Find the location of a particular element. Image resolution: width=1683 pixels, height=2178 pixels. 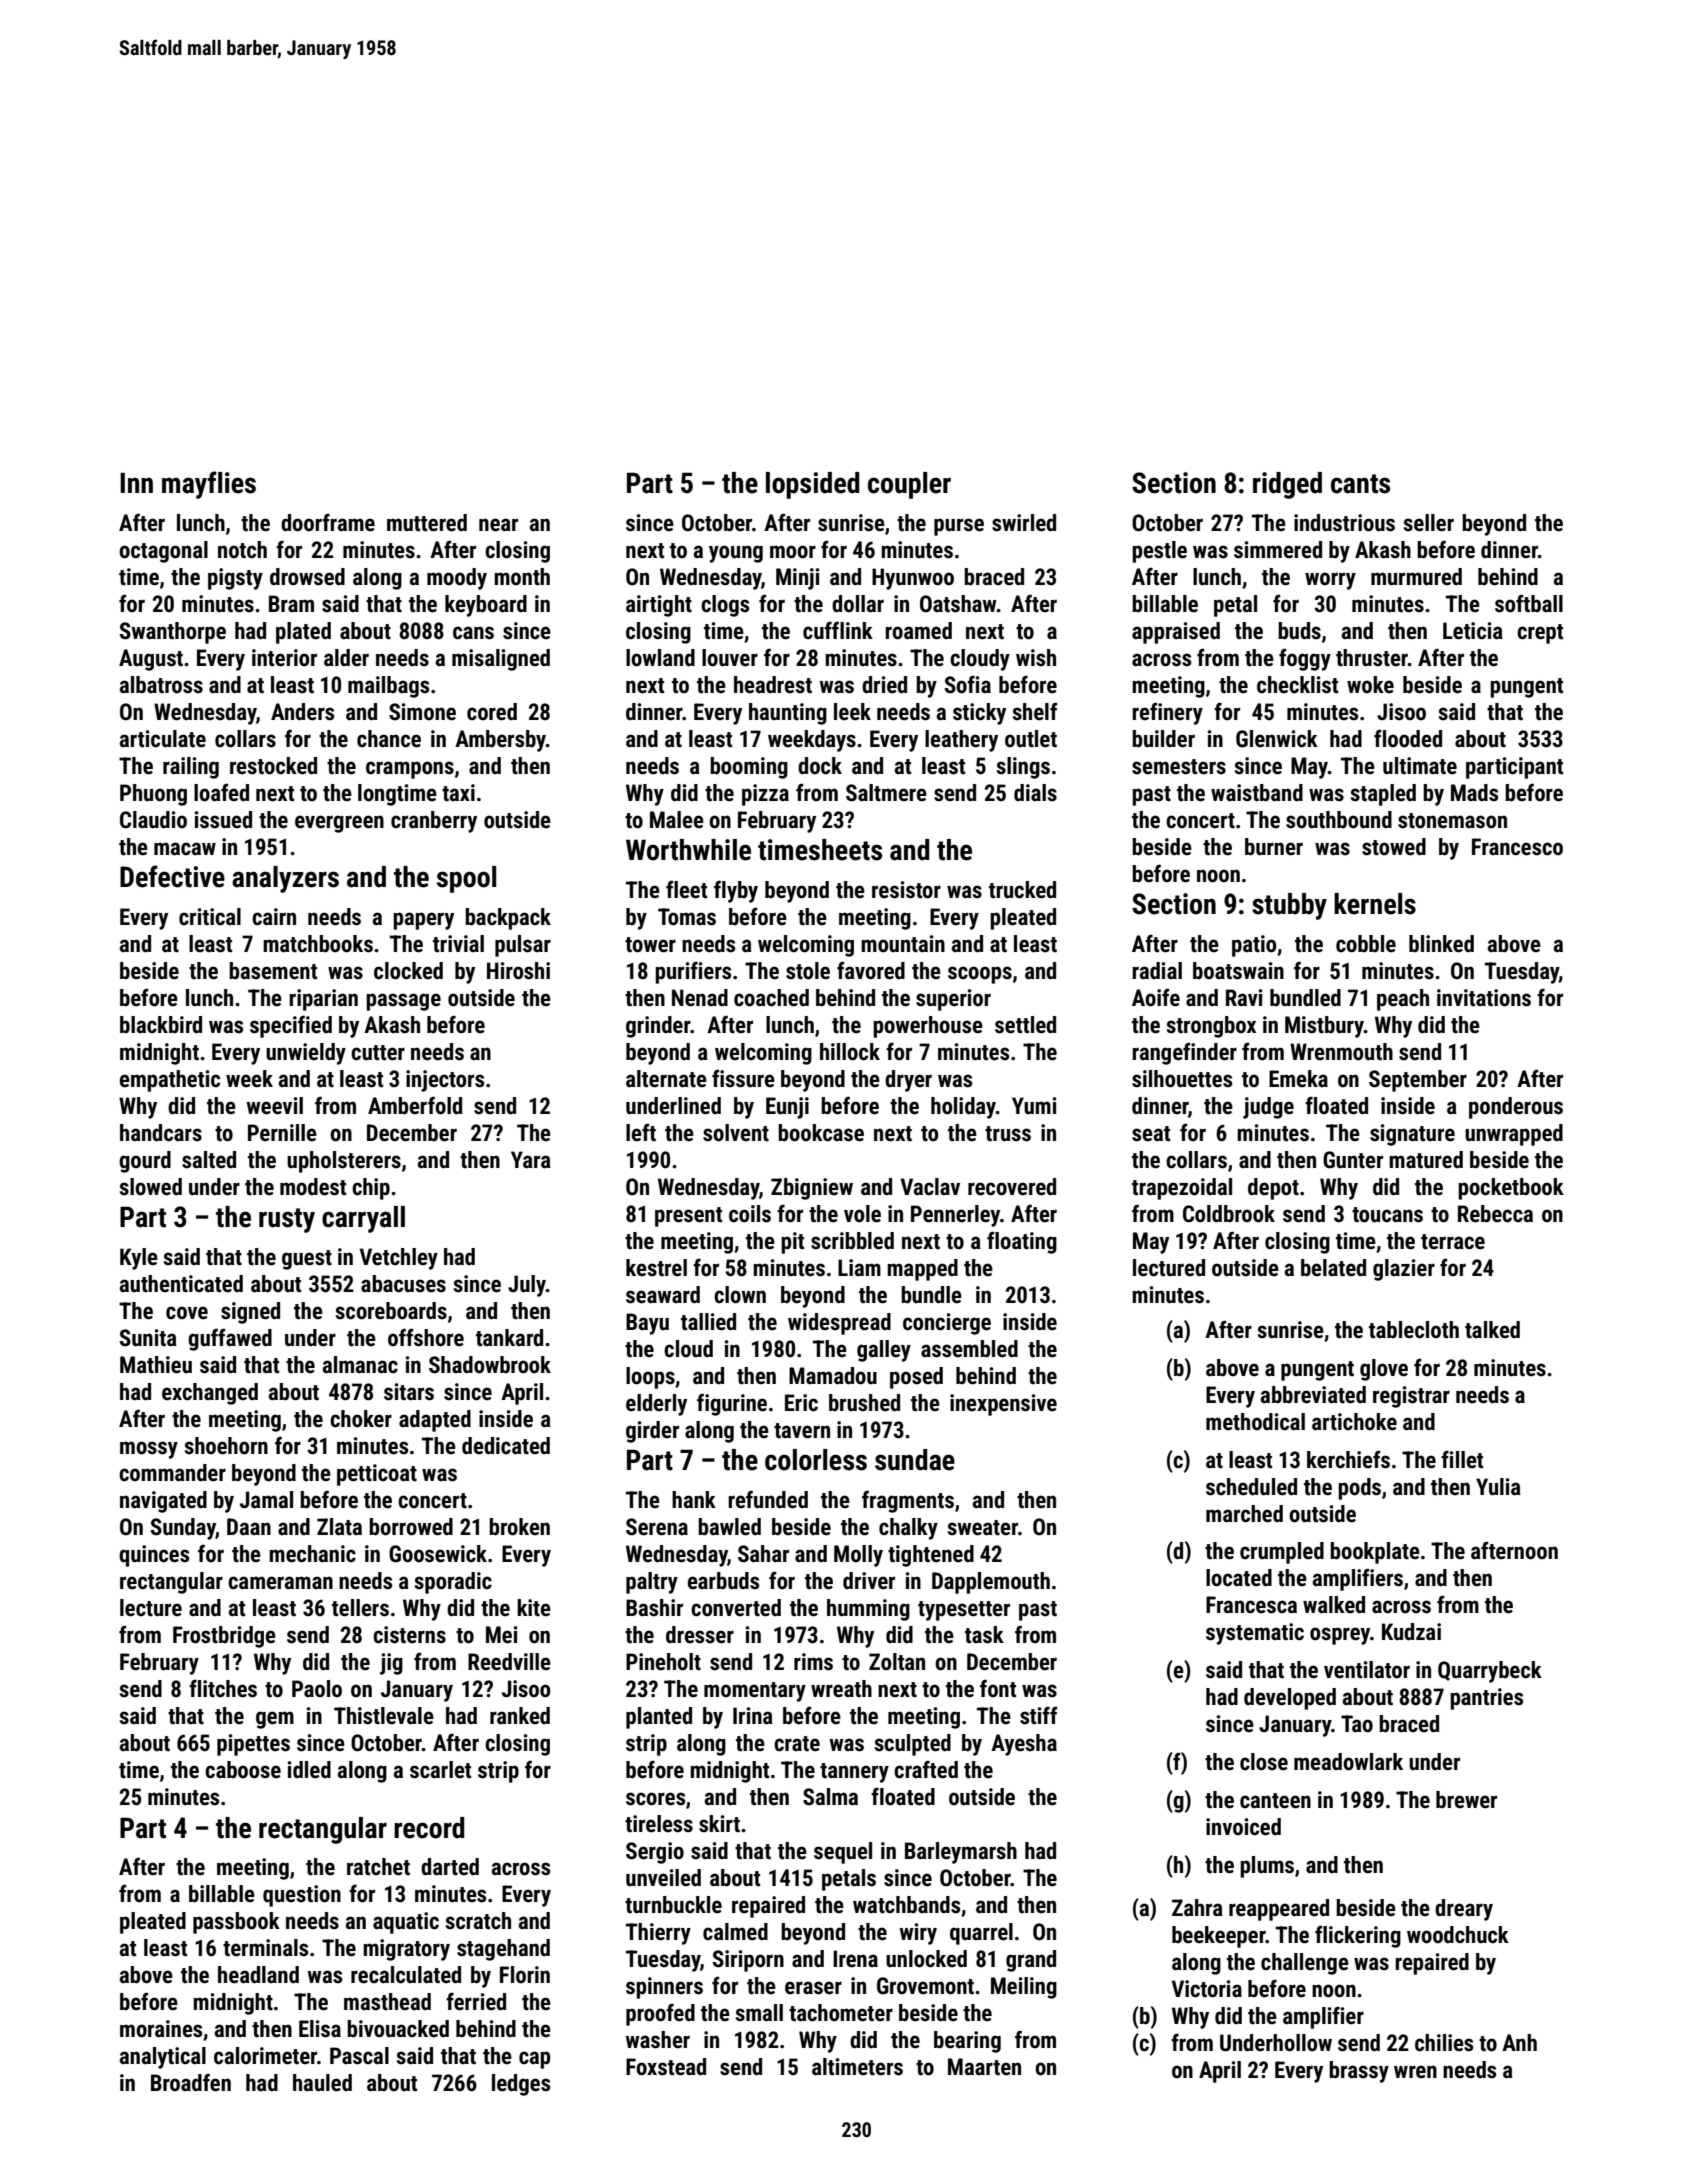

guffawed is located at coordinates (230, 1339).
